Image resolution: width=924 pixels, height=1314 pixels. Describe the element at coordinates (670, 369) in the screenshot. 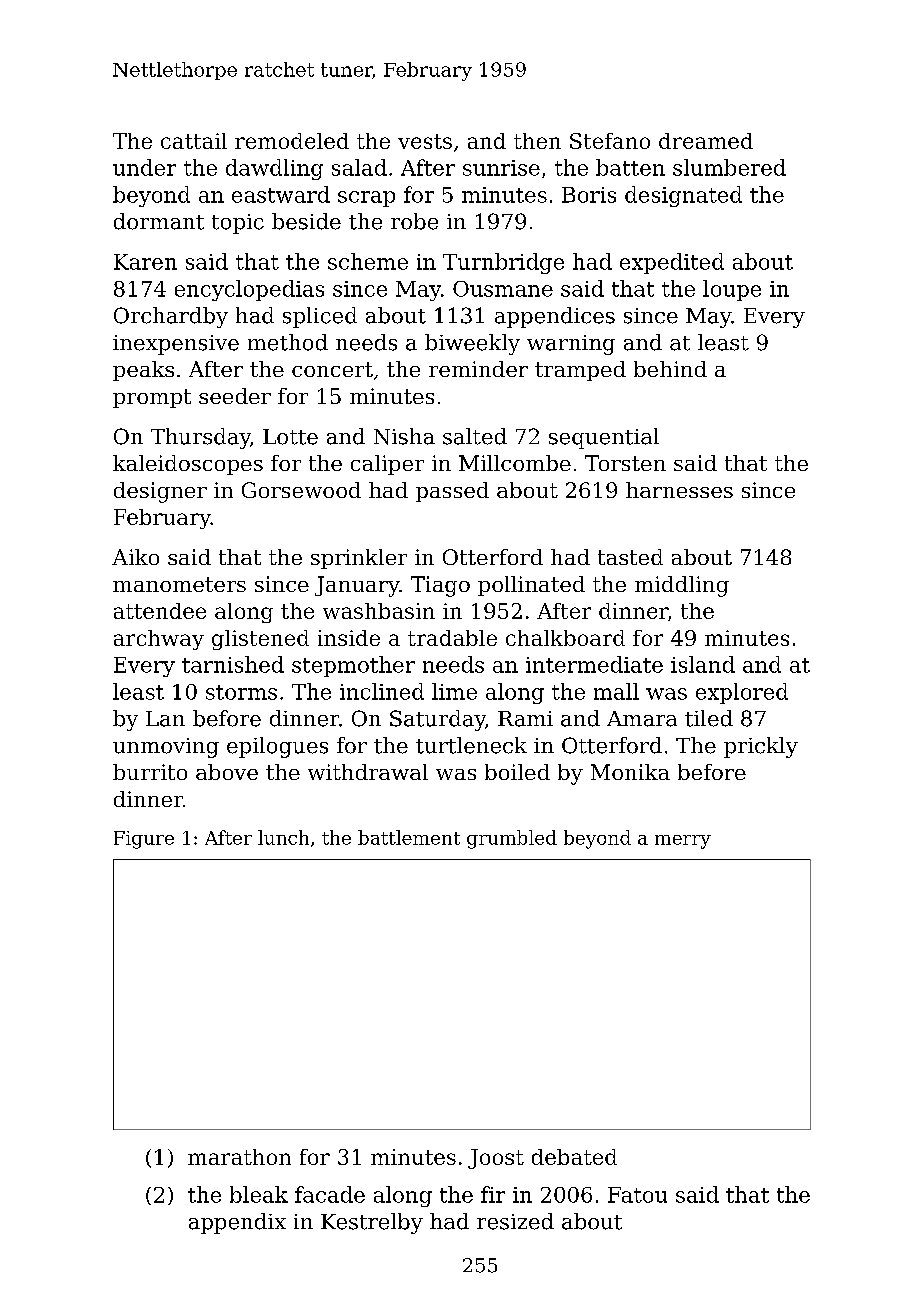

I see `behind` at that location.
